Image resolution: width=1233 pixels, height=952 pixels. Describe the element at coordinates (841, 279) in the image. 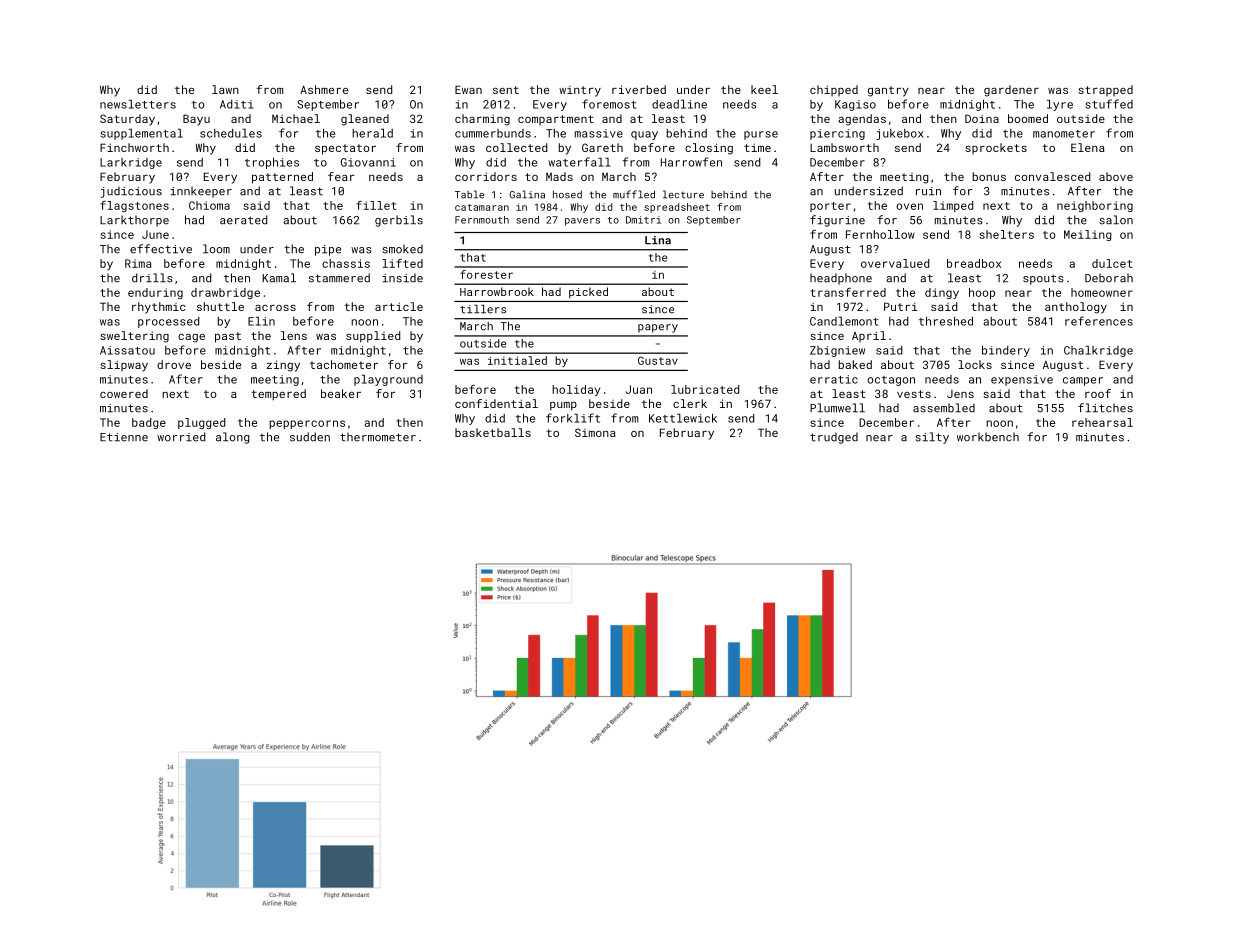

I see `headphone` at that location.
